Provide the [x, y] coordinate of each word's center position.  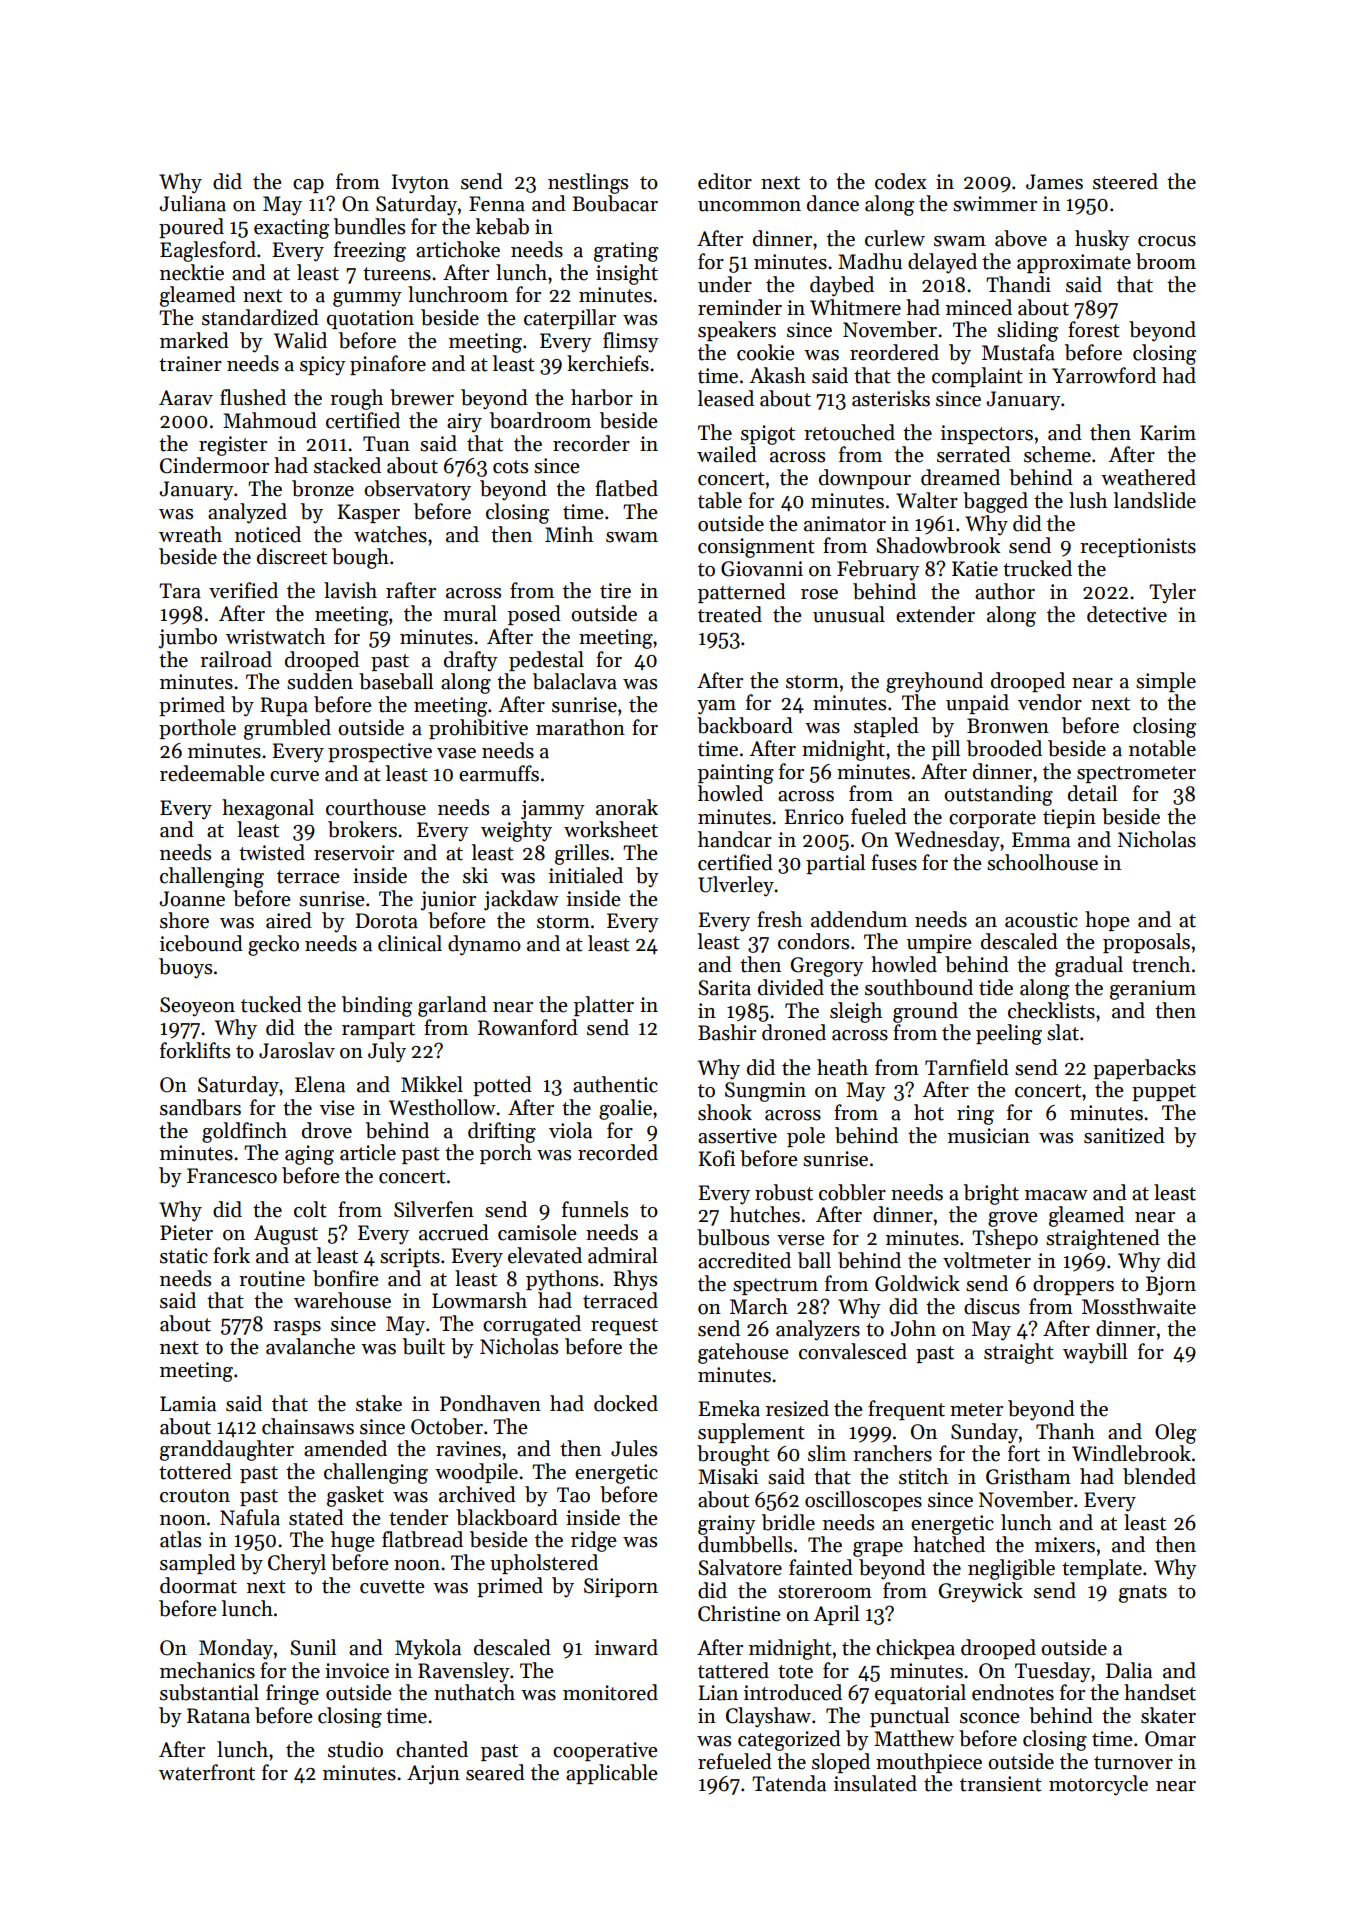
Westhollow [442, 1107]
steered [1125, 181]
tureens [397, 274]
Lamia [188, 1404]
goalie [625, 1109]
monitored [610, 1692]
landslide [1155, 500]
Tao [573, 1495]
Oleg [1175, 1433]
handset [1160, 1692]
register [233, 446]
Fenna [497, 204]
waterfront [207, 1772]
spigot [768, 435]
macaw [1056, 1195]
